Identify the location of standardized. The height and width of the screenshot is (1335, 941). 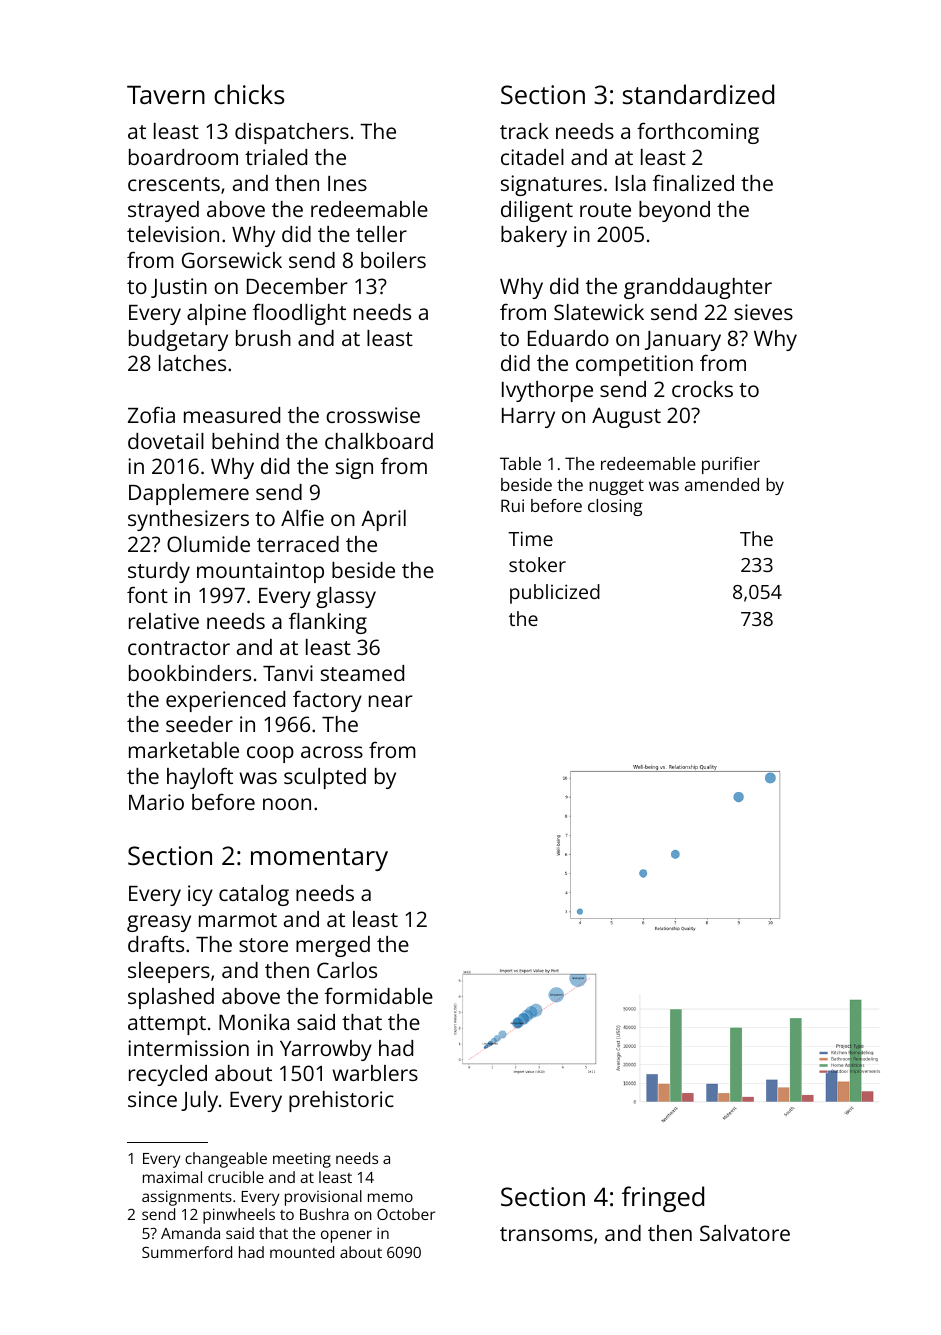
(698, 94).
